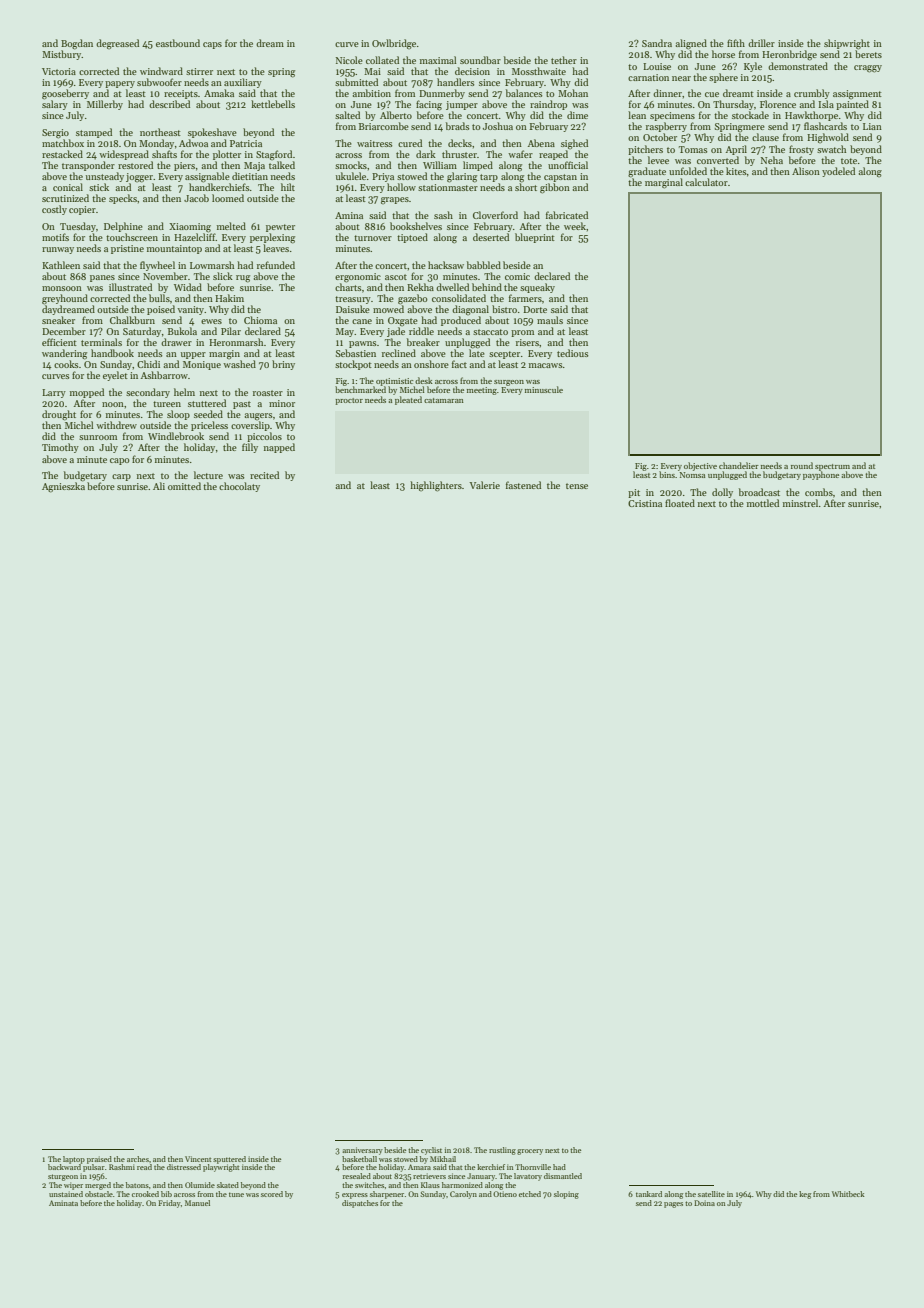  Describe the element at coordinates (645, 503) in the image. I see `Cristina` at that location.
